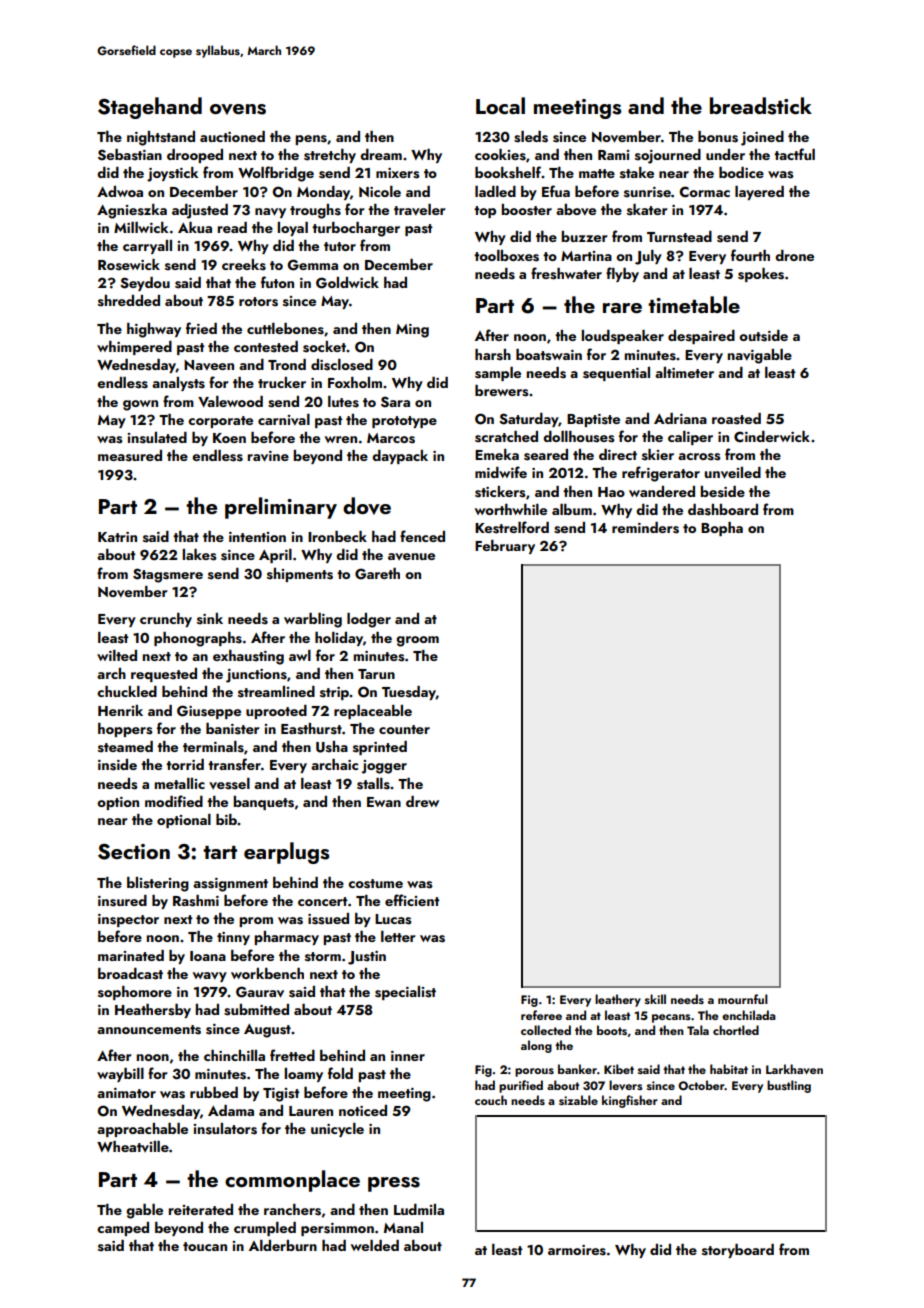  Describe the element at coordinates (117, 537) in the page. I see `Katrin` at that location.
